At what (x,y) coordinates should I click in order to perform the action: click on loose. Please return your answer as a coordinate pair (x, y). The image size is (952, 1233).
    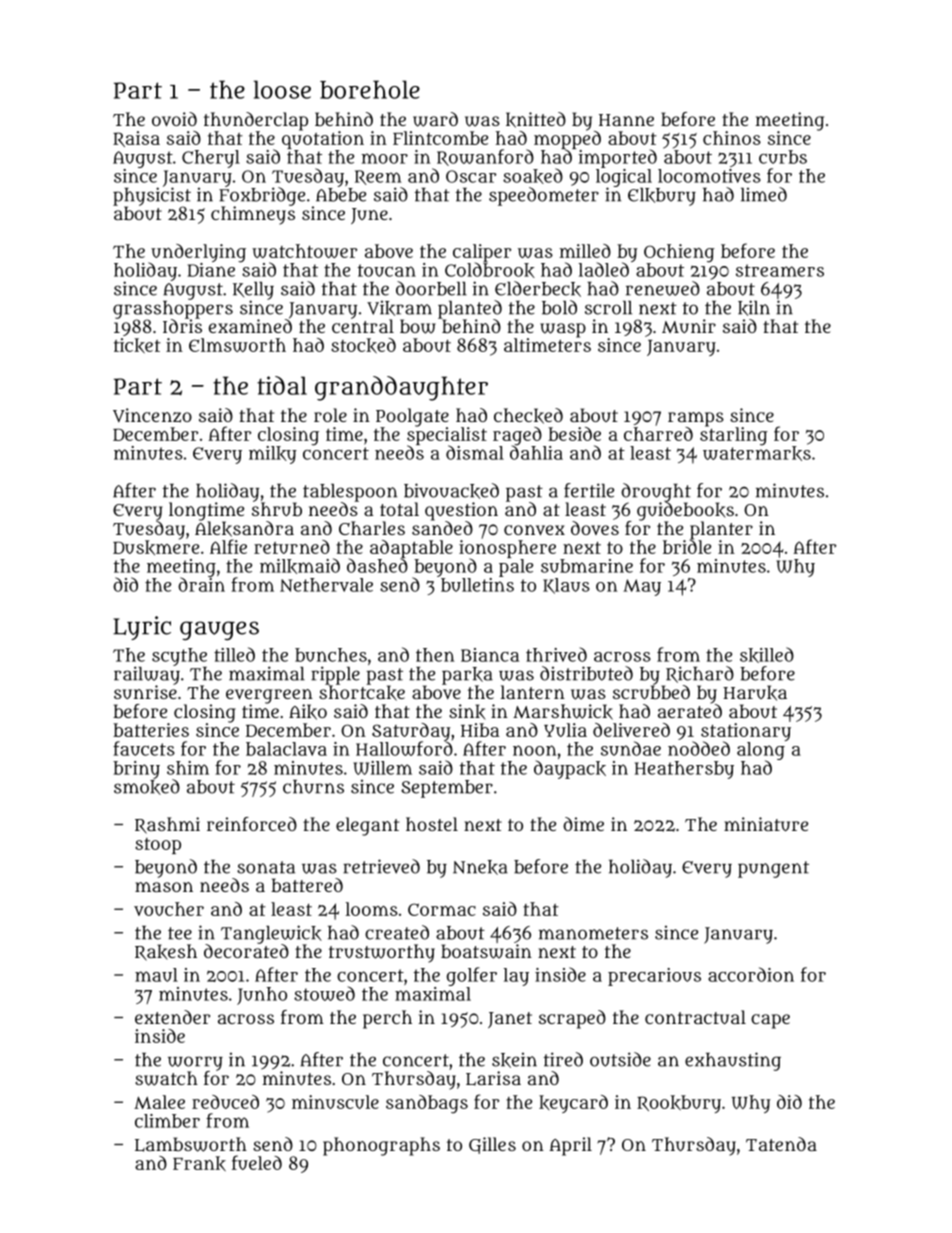
    Looking at the image, I should click on (282, 89).
